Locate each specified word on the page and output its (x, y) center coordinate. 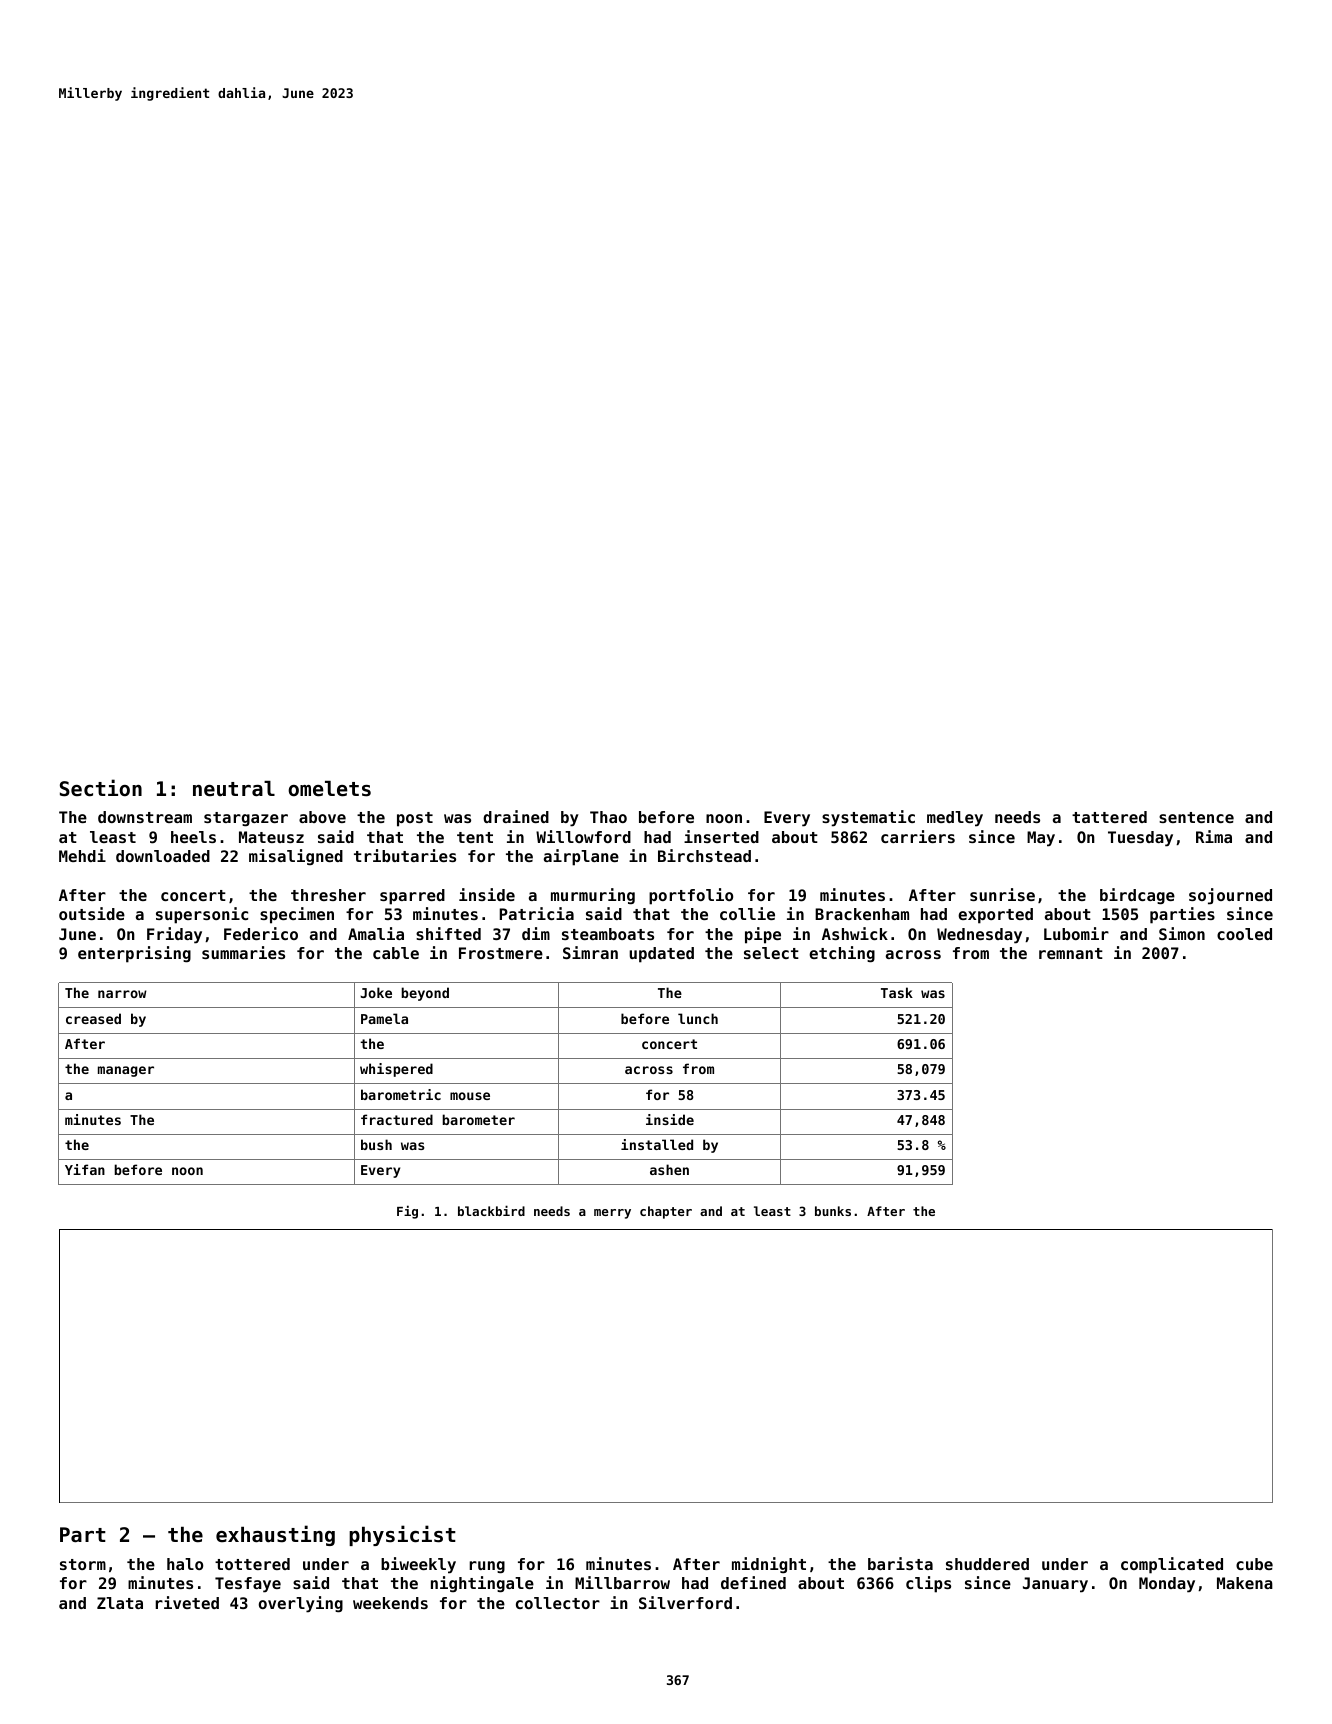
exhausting (275, 1535)
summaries (243, 952)
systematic (868, 818)
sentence (1196, 817)
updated (661, 955)
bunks (833, 1211)
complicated (1172, 1565)
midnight (769, 1565)
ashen (669, 1169)
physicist (402, 1535)
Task (897, 992)
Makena (1245, 1583)
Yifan (85, 1169)
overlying (301, 1604)
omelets (329, 789)
